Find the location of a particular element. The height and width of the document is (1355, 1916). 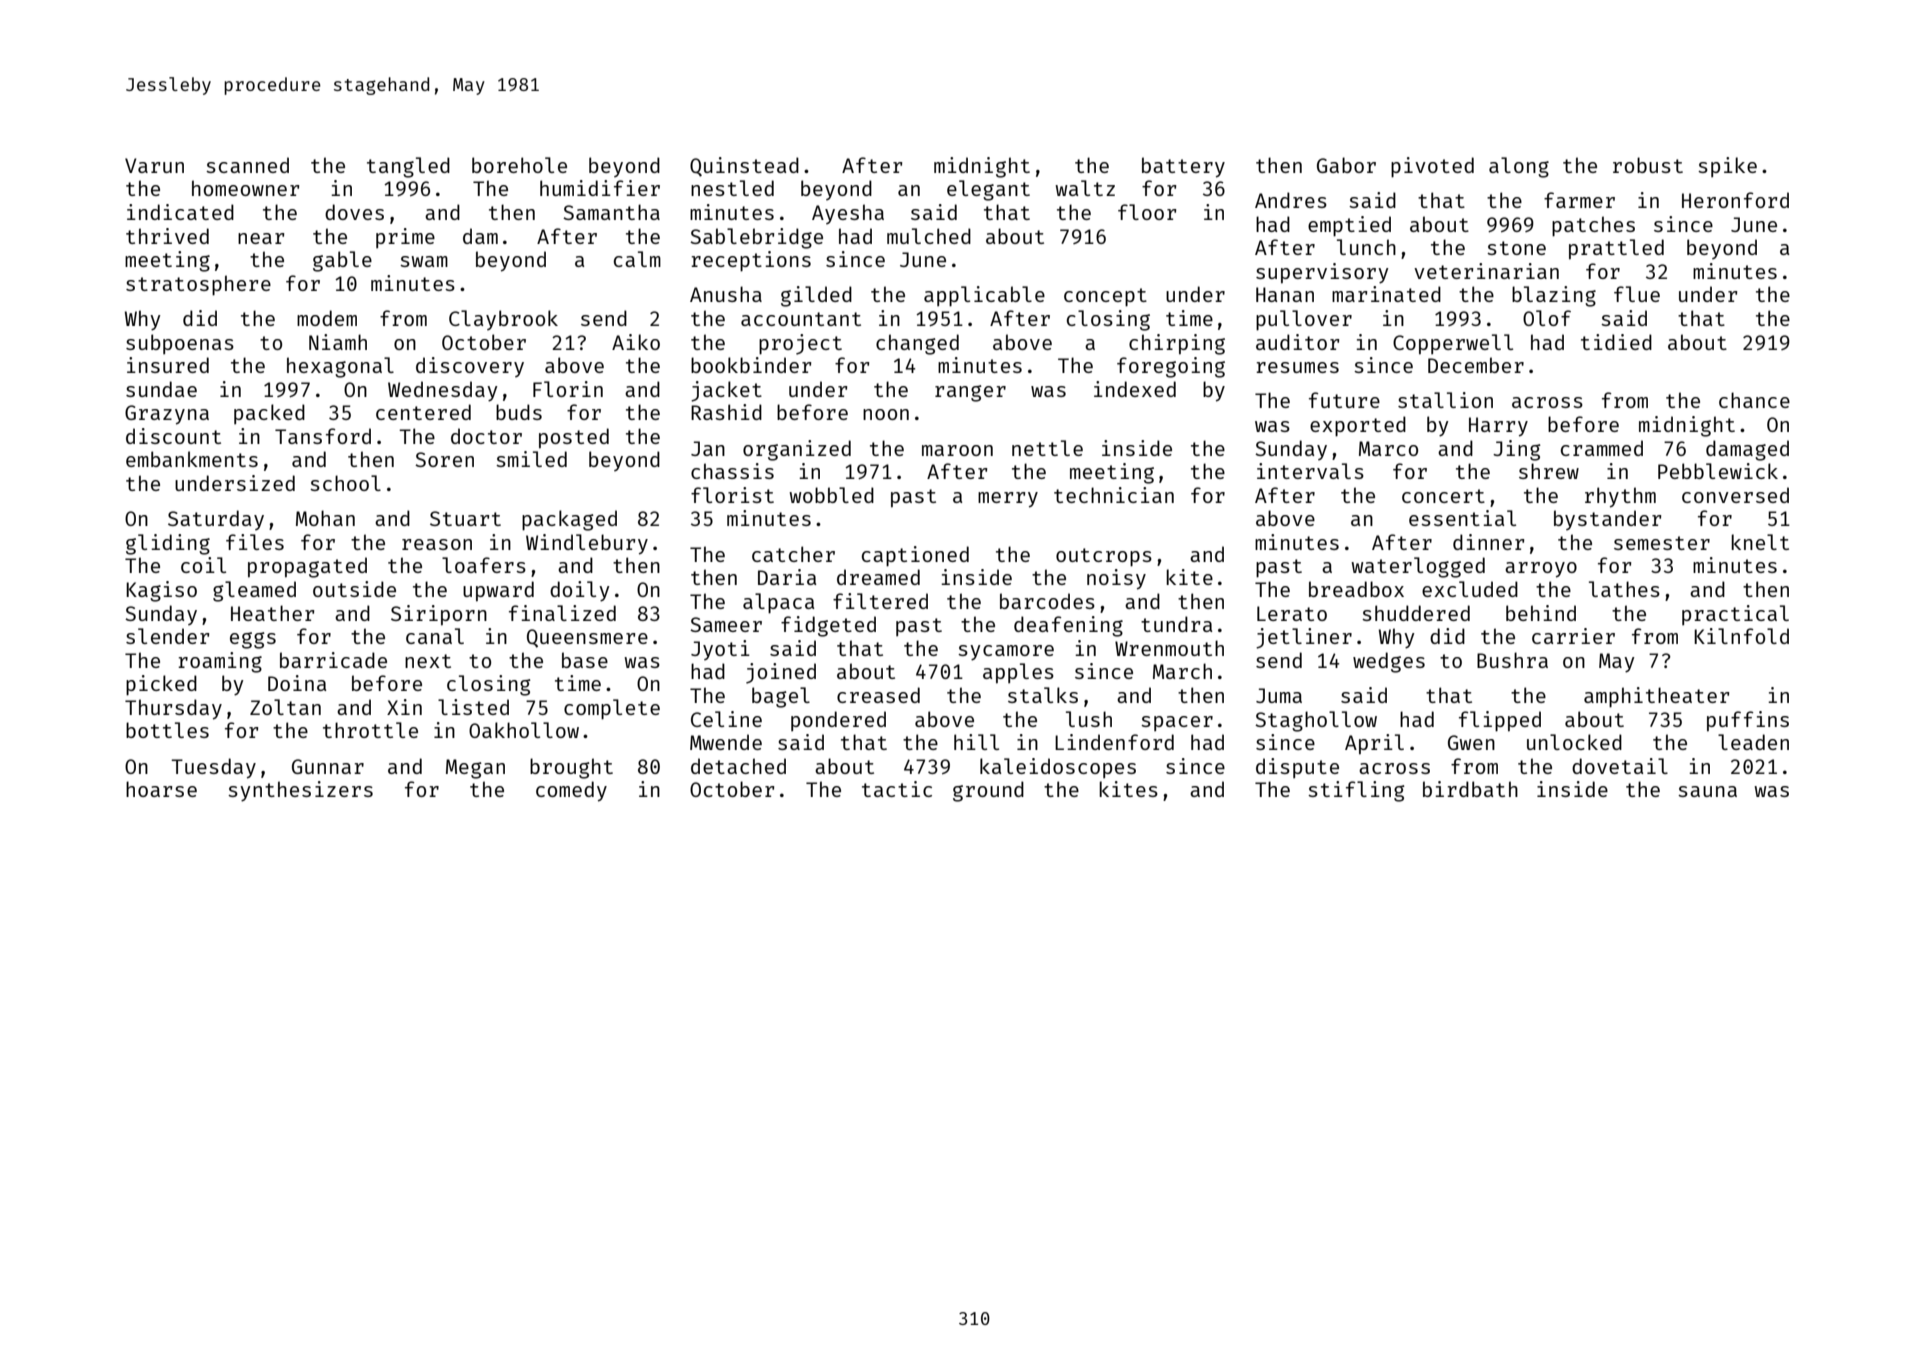

tangled is located at coordinates (408, 167).
